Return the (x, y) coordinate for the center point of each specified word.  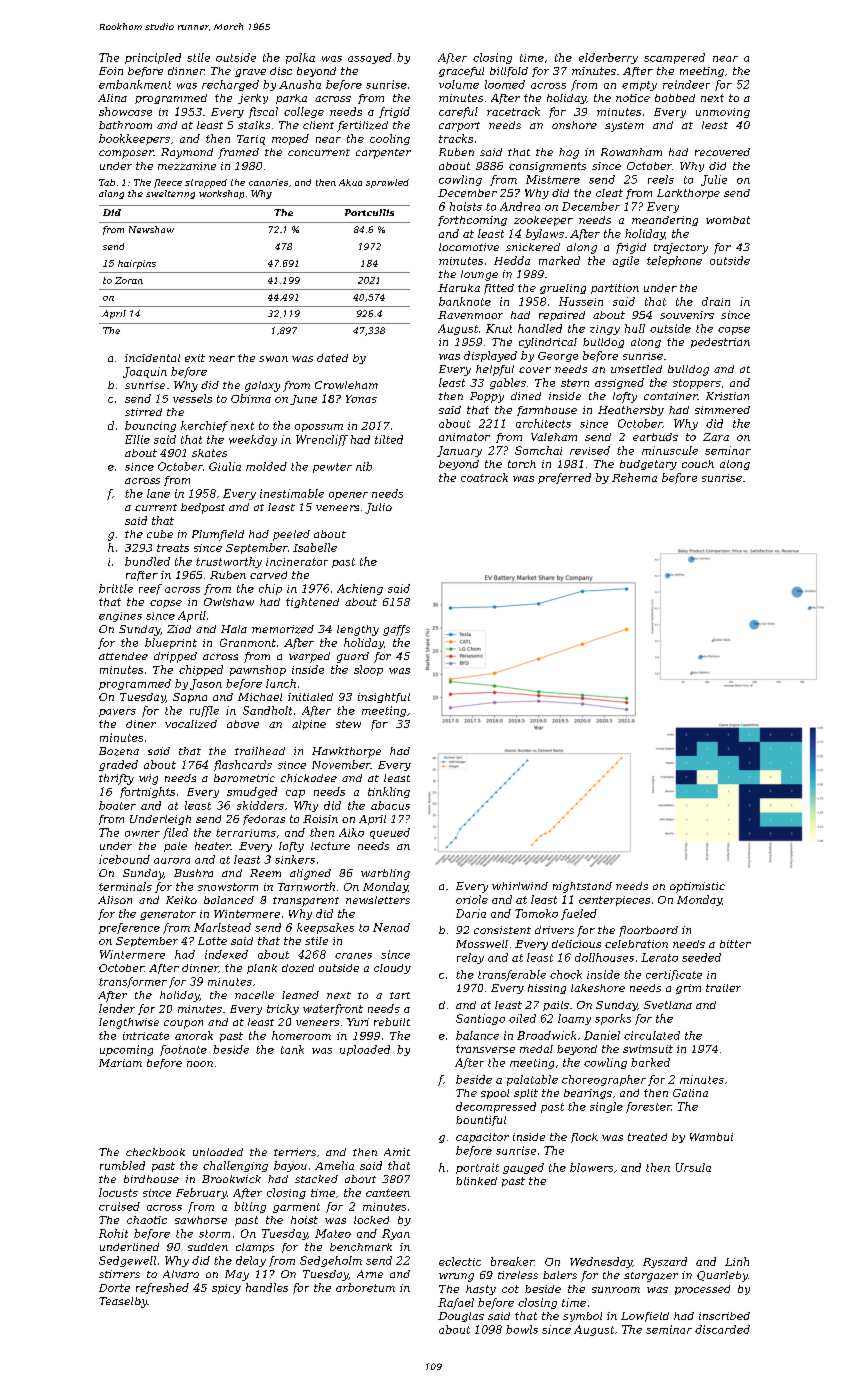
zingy (605, 330)
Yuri (358, 1022)
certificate (674, 975)
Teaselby (123, 1302)
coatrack (484, 477)
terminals (125, 886)
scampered (674, 58)
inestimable (292, 493)
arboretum (365, 1287)
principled (153, 58)
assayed (370, 58)
